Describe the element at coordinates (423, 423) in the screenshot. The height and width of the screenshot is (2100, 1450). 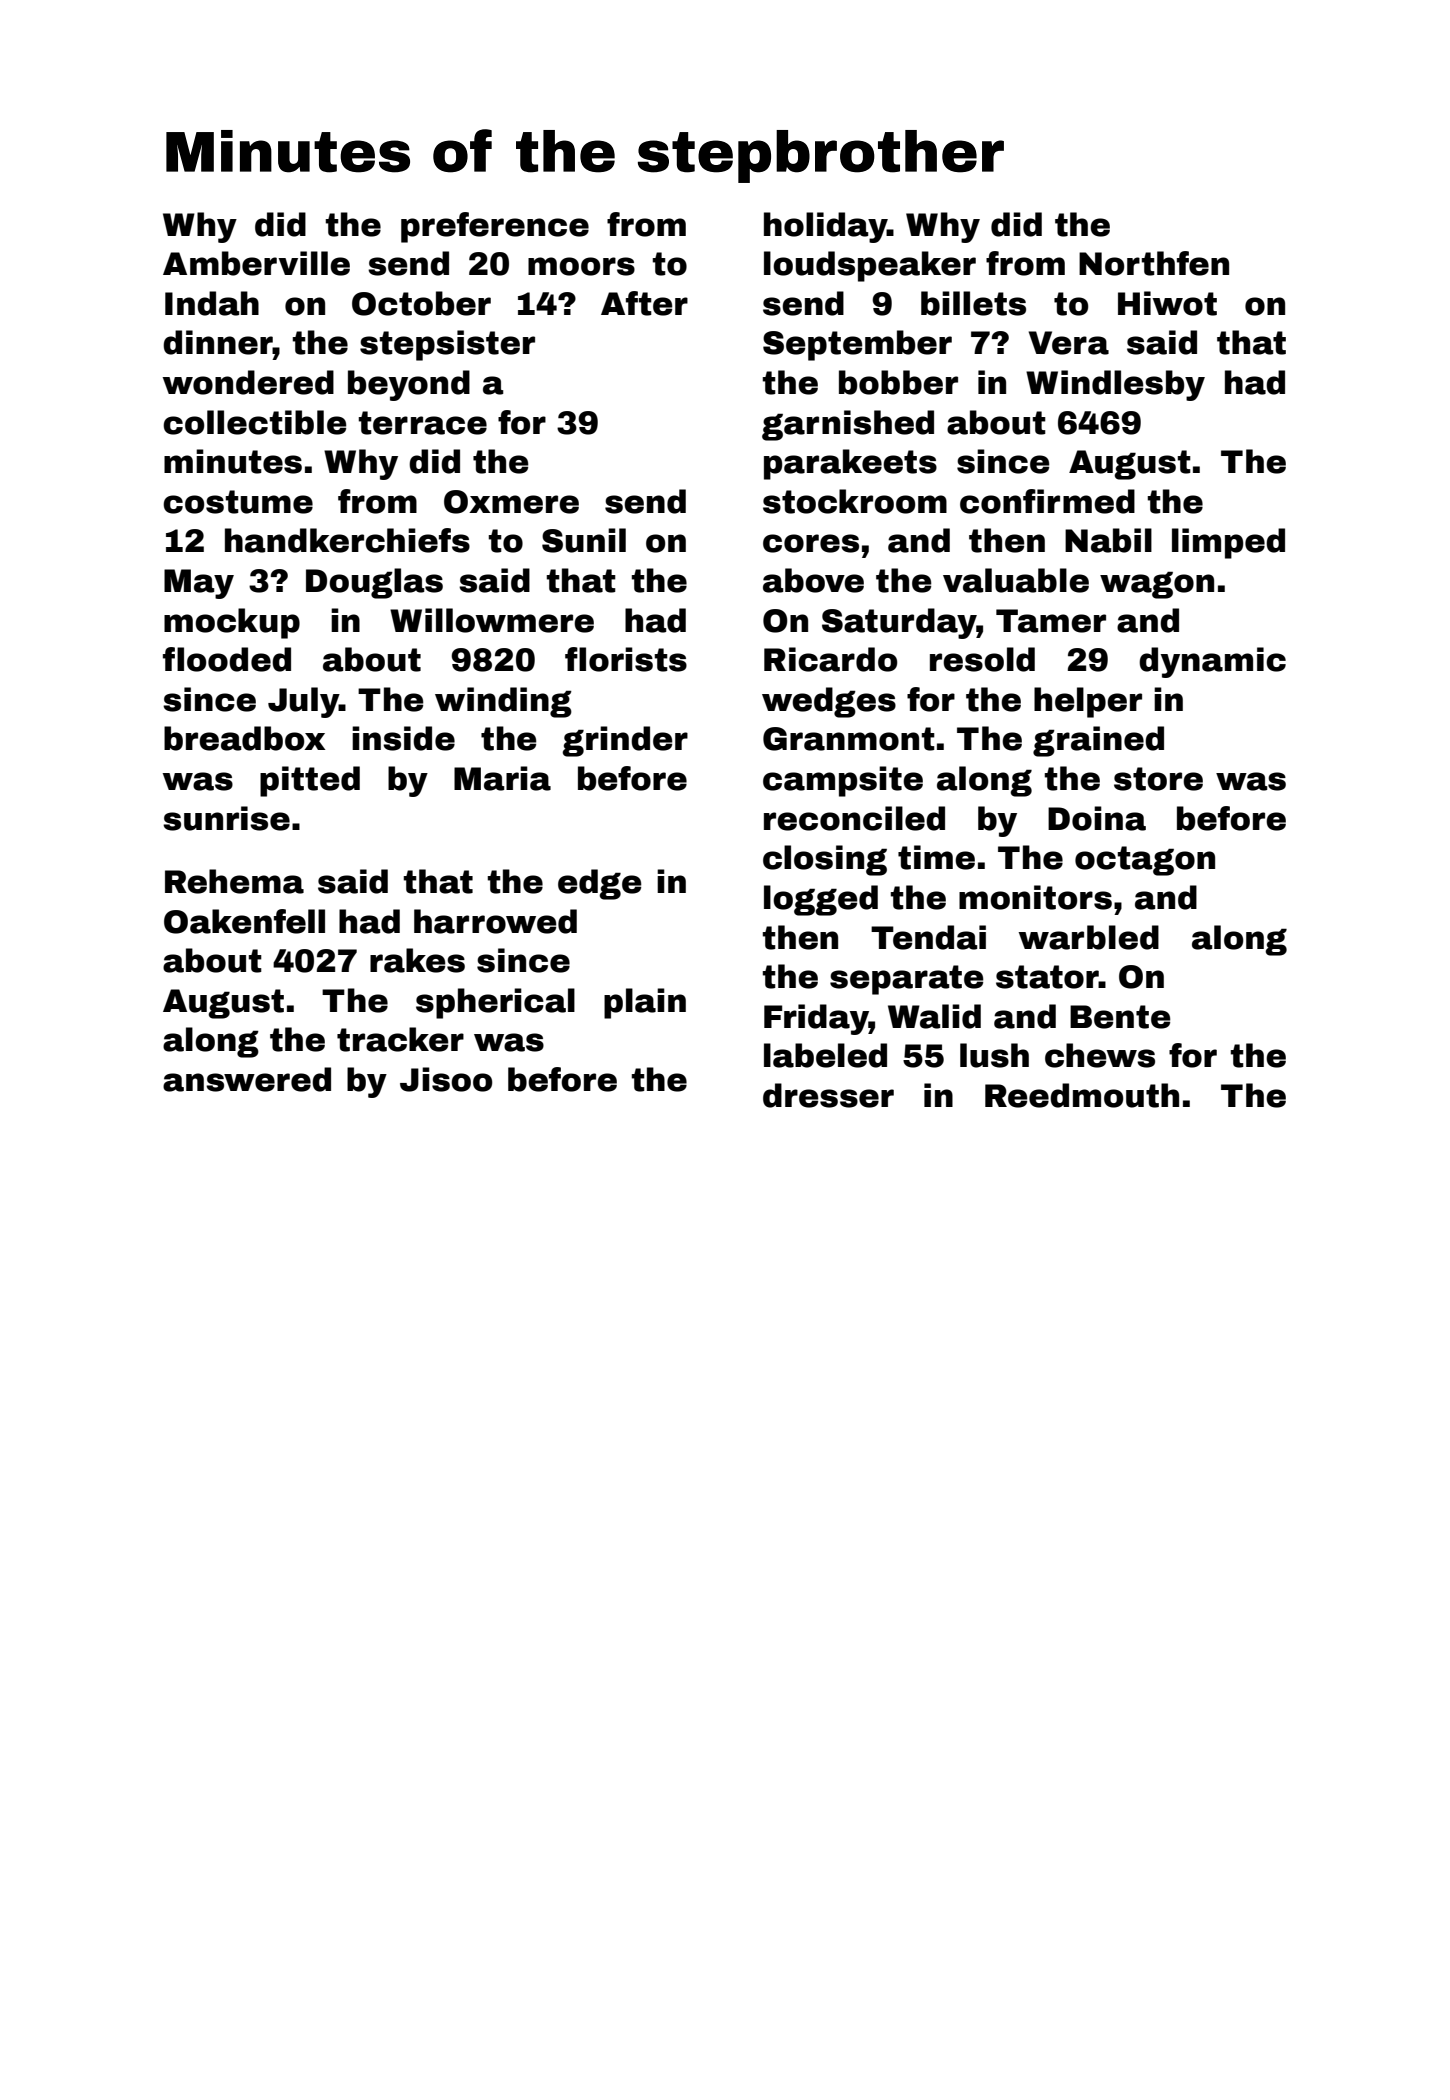
I see `terrace` at that location.
